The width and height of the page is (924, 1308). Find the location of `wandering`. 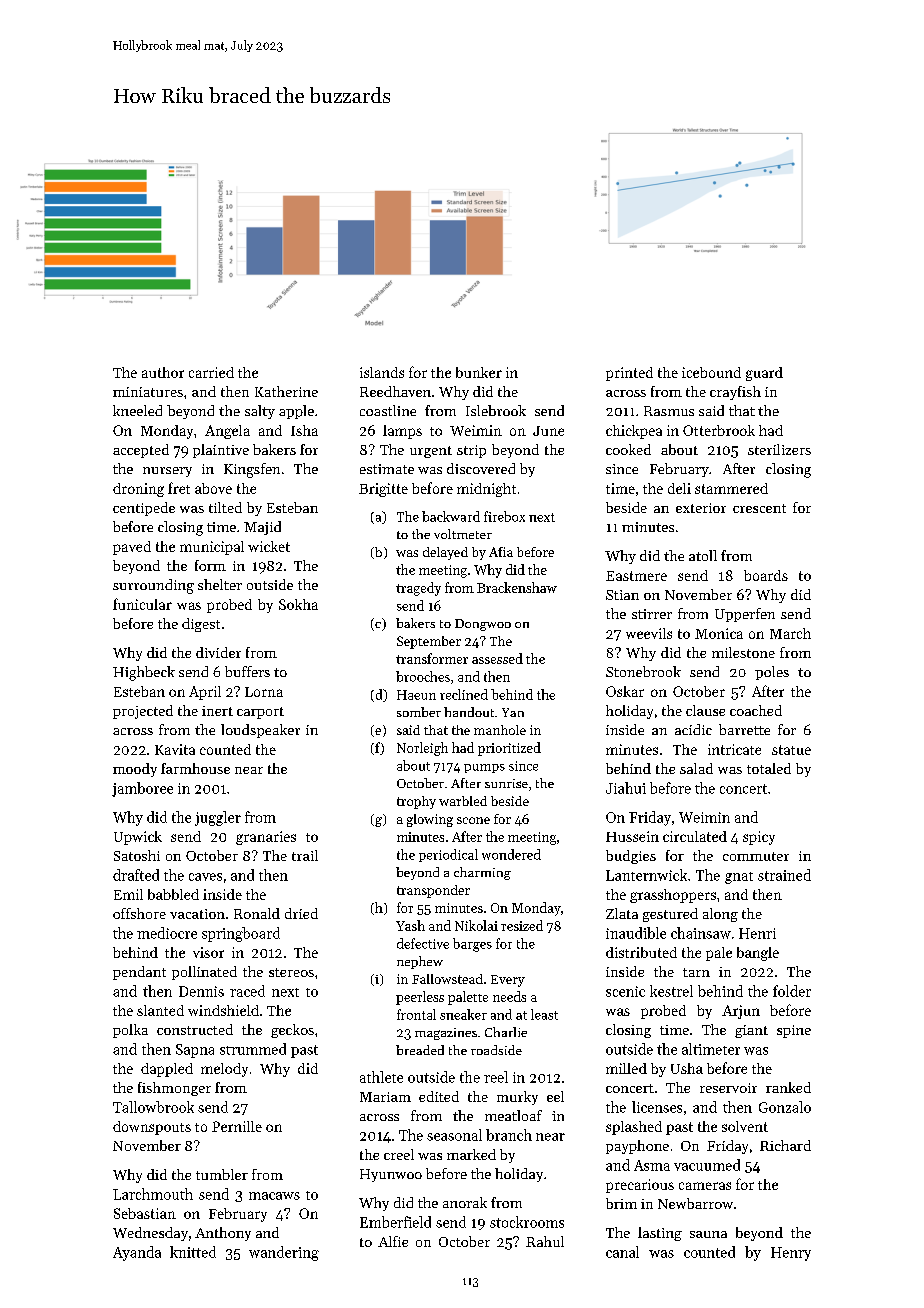

wandering is located at coordinates (284, 1253).
